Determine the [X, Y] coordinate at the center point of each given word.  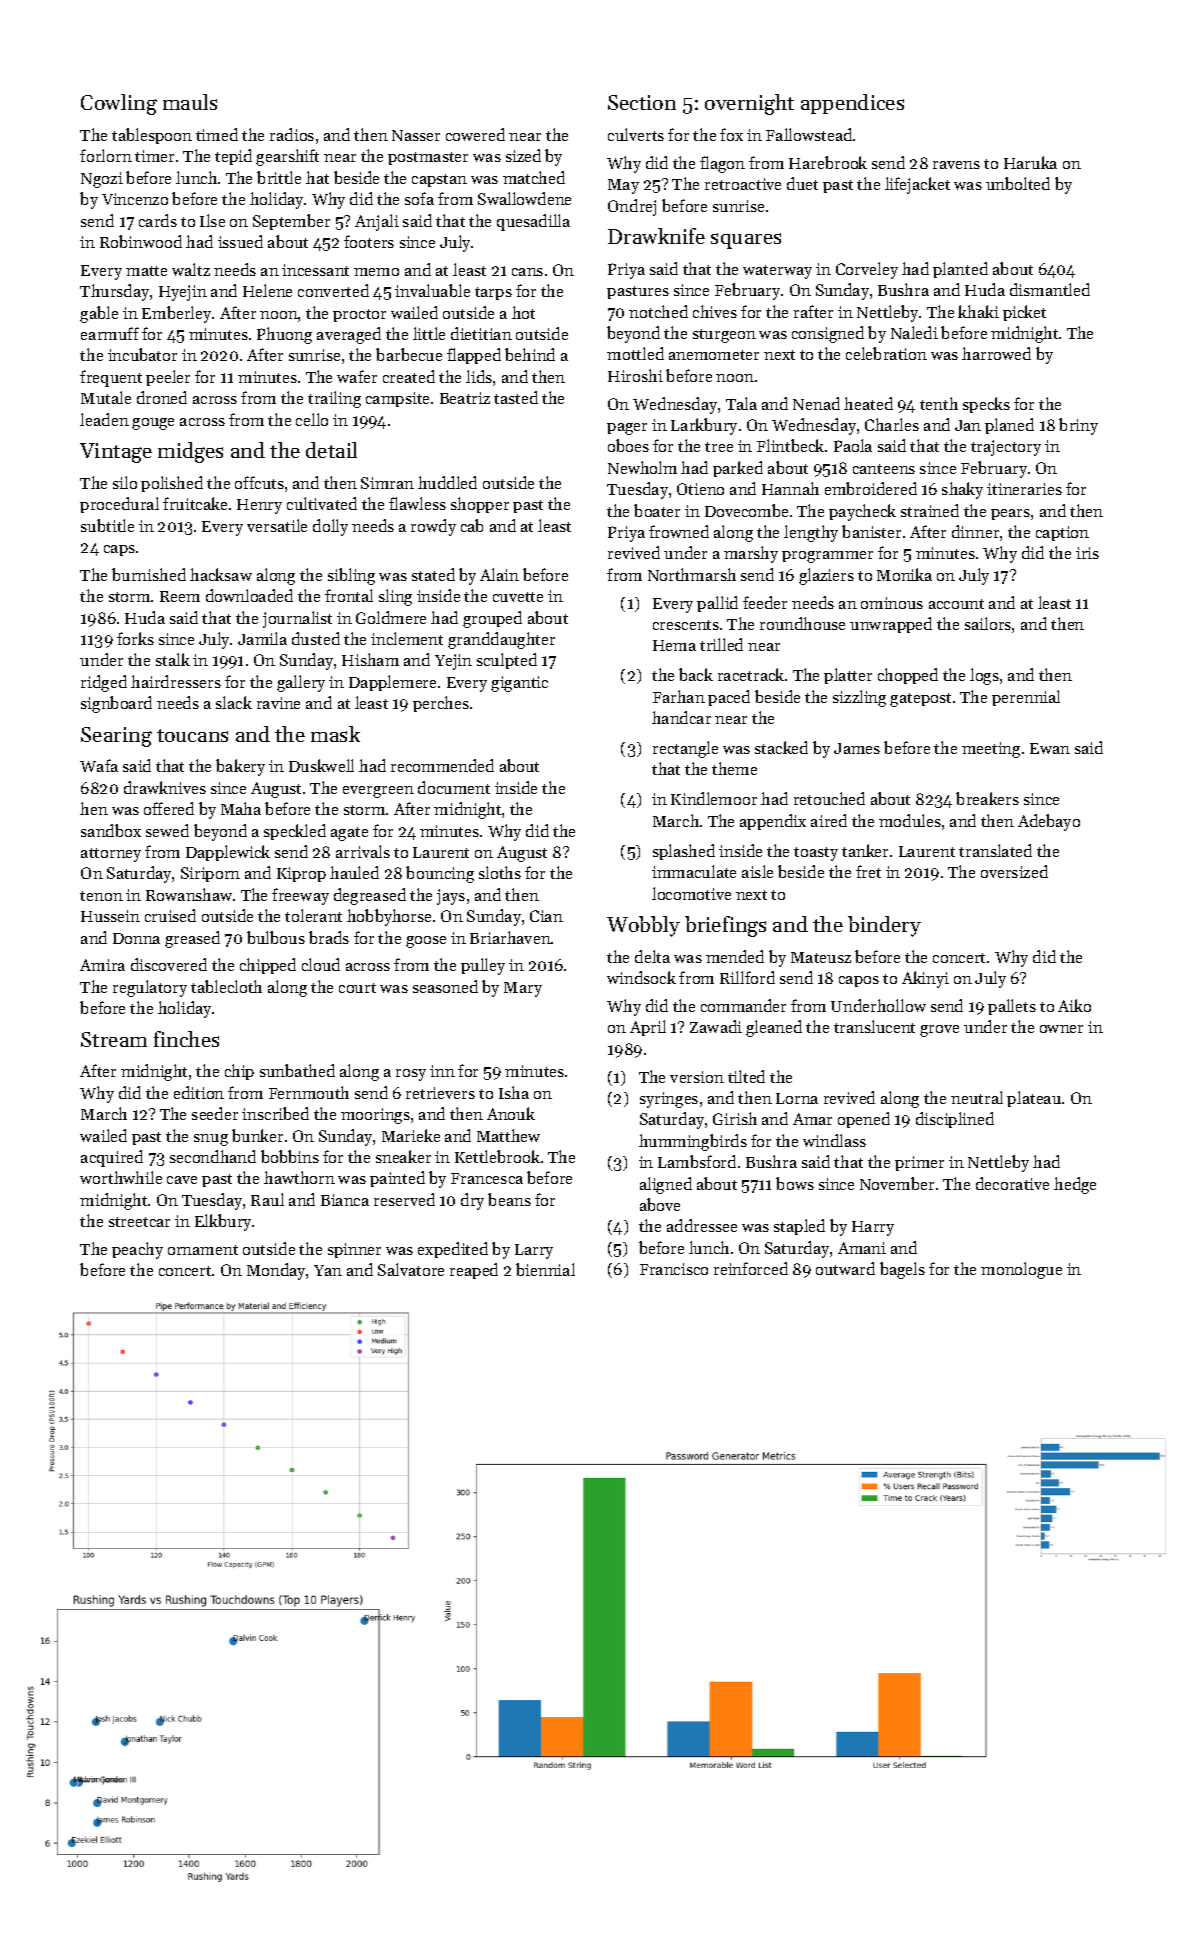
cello [312, 419]
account [956, 604]
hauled [354, 872]
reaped [474, 1271]
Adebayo [1049, 822]
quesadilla [533, 222]
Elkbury [224, 1222]
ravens [956, 165]
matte [146, 271]
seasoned [445, 986]
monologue [1021, 1270]
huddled [447, 482]
